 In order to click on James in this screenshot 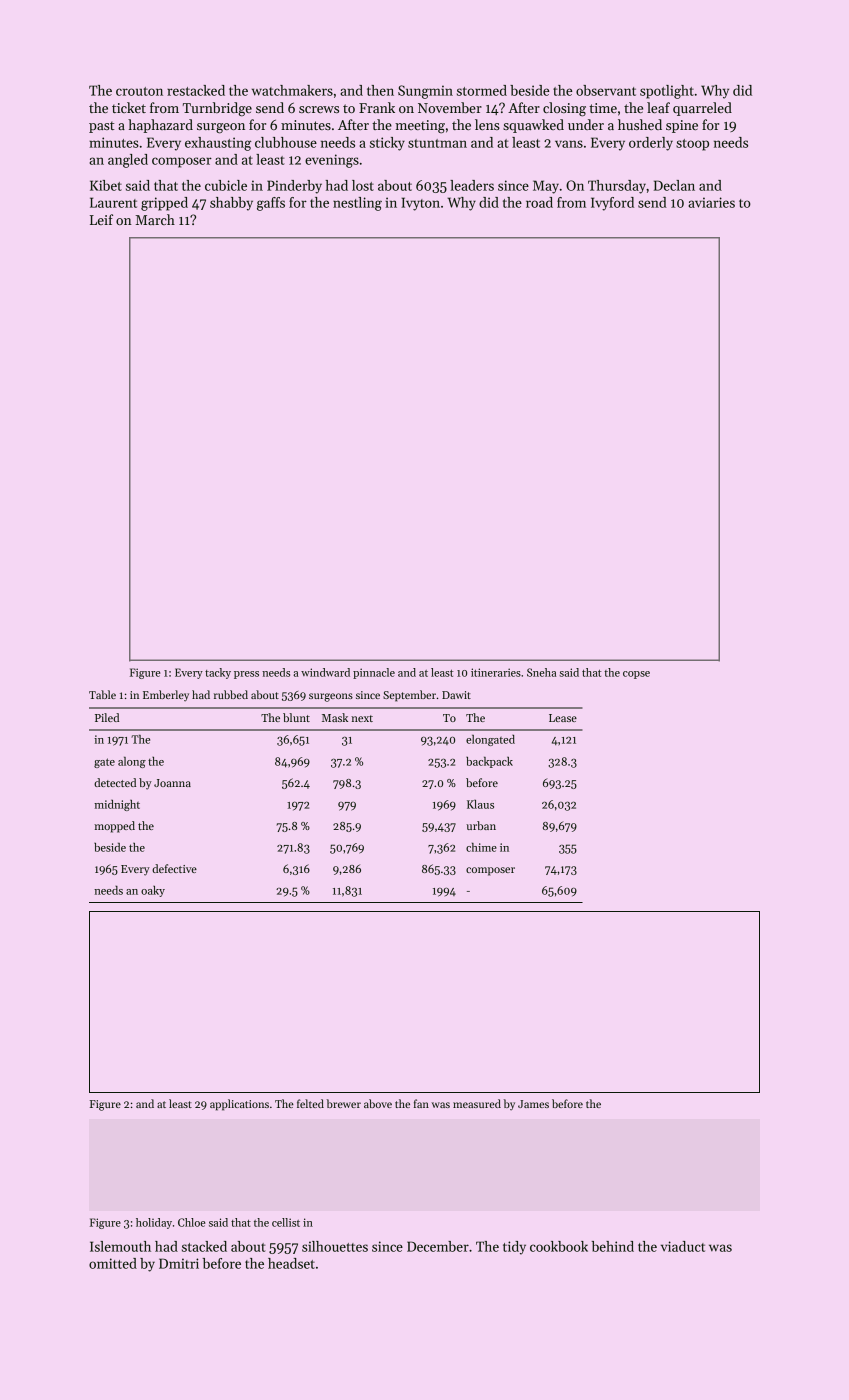, I will do `click(533, 1104)`.
